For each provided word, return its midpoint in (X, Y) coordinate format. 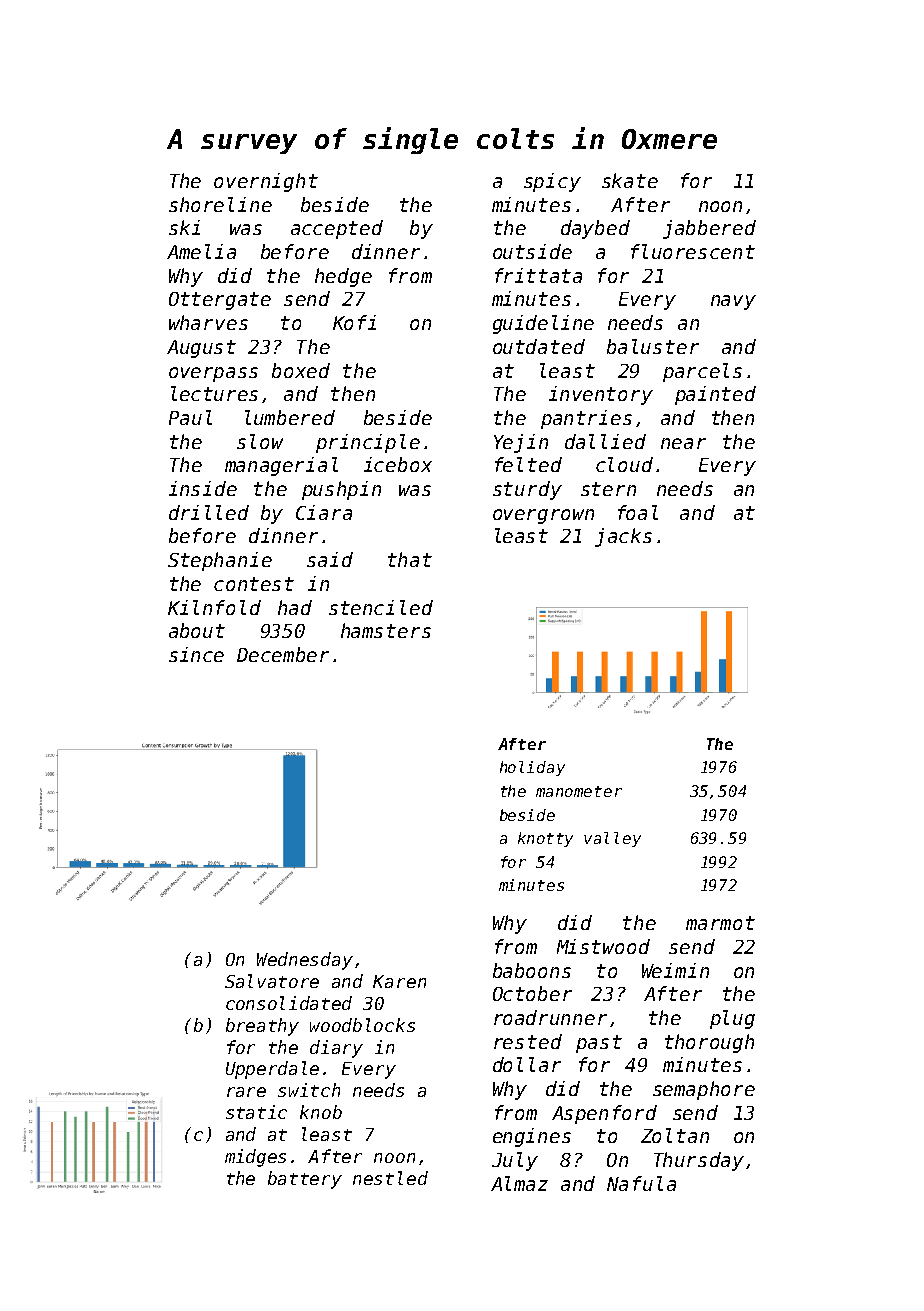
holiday (532, 768)
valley (612, 839)
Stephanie (220, 561)
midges (255, 1158)
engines (532, 1137)
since (196, 654)
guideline (543, 324)
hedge (343, 277)
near (683, 443)
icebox (398, 464)
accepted (337, 229)
